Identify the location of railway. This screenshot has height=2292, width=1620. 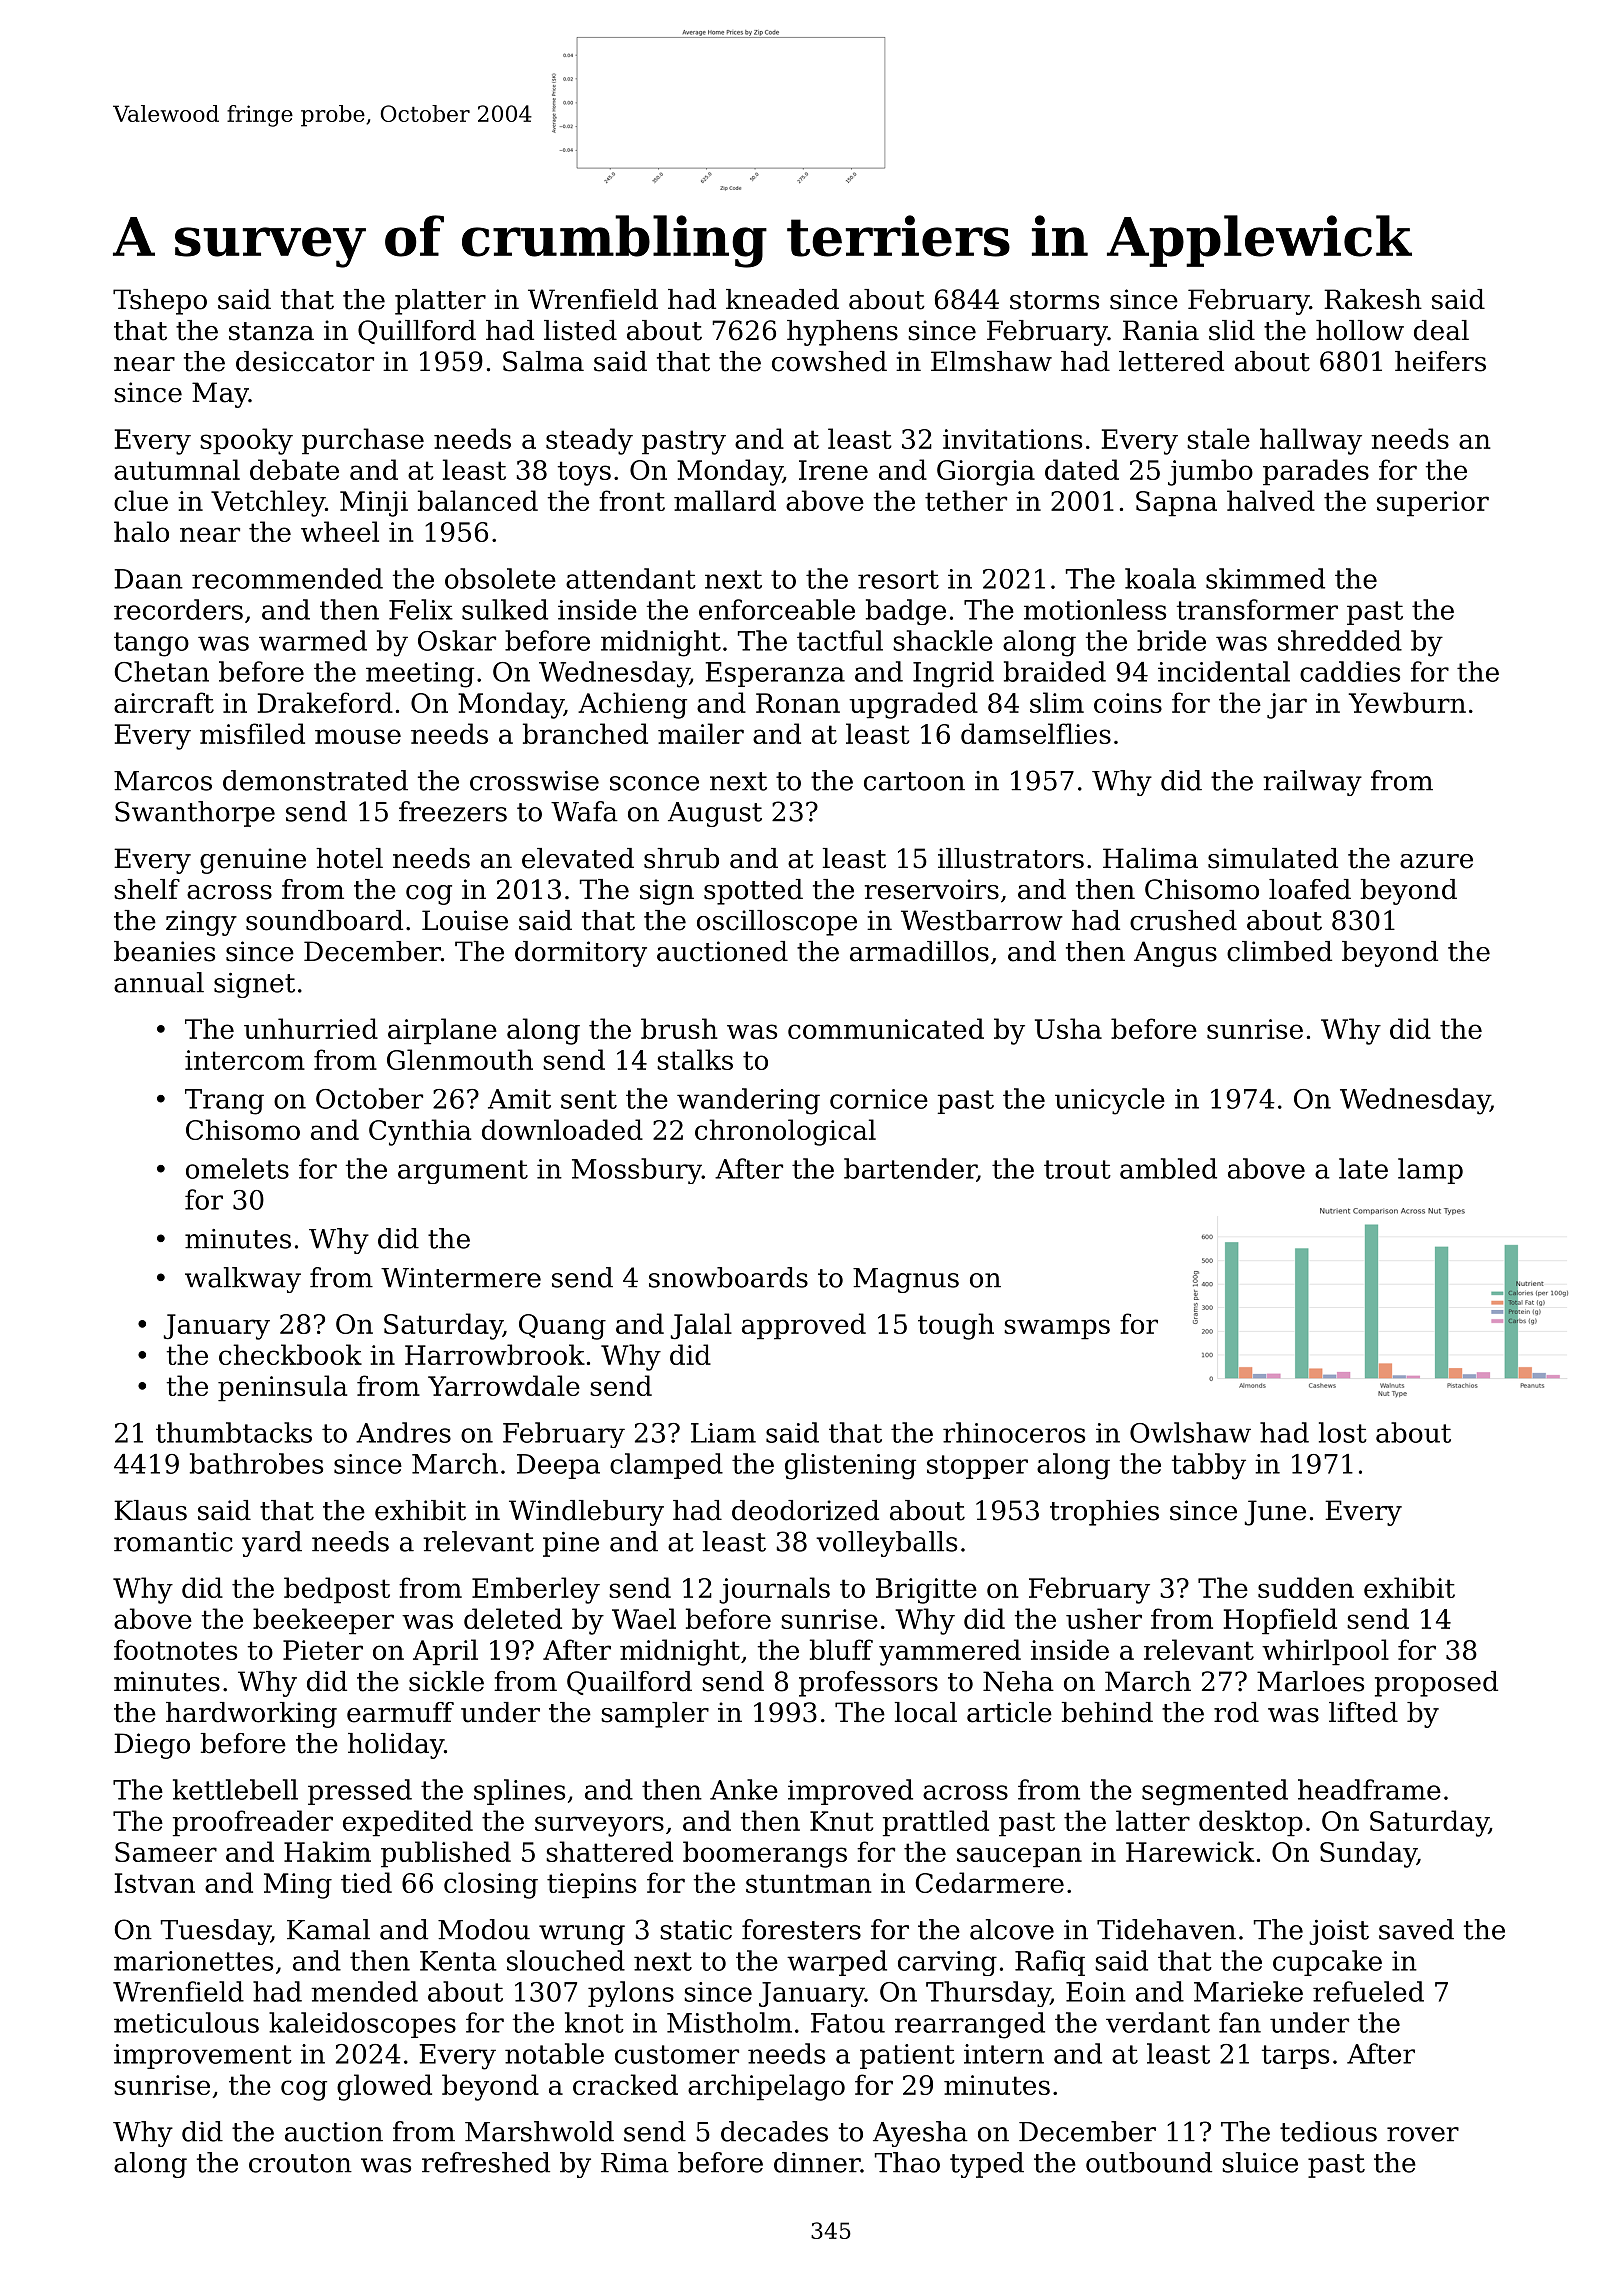
(1313, 783).
